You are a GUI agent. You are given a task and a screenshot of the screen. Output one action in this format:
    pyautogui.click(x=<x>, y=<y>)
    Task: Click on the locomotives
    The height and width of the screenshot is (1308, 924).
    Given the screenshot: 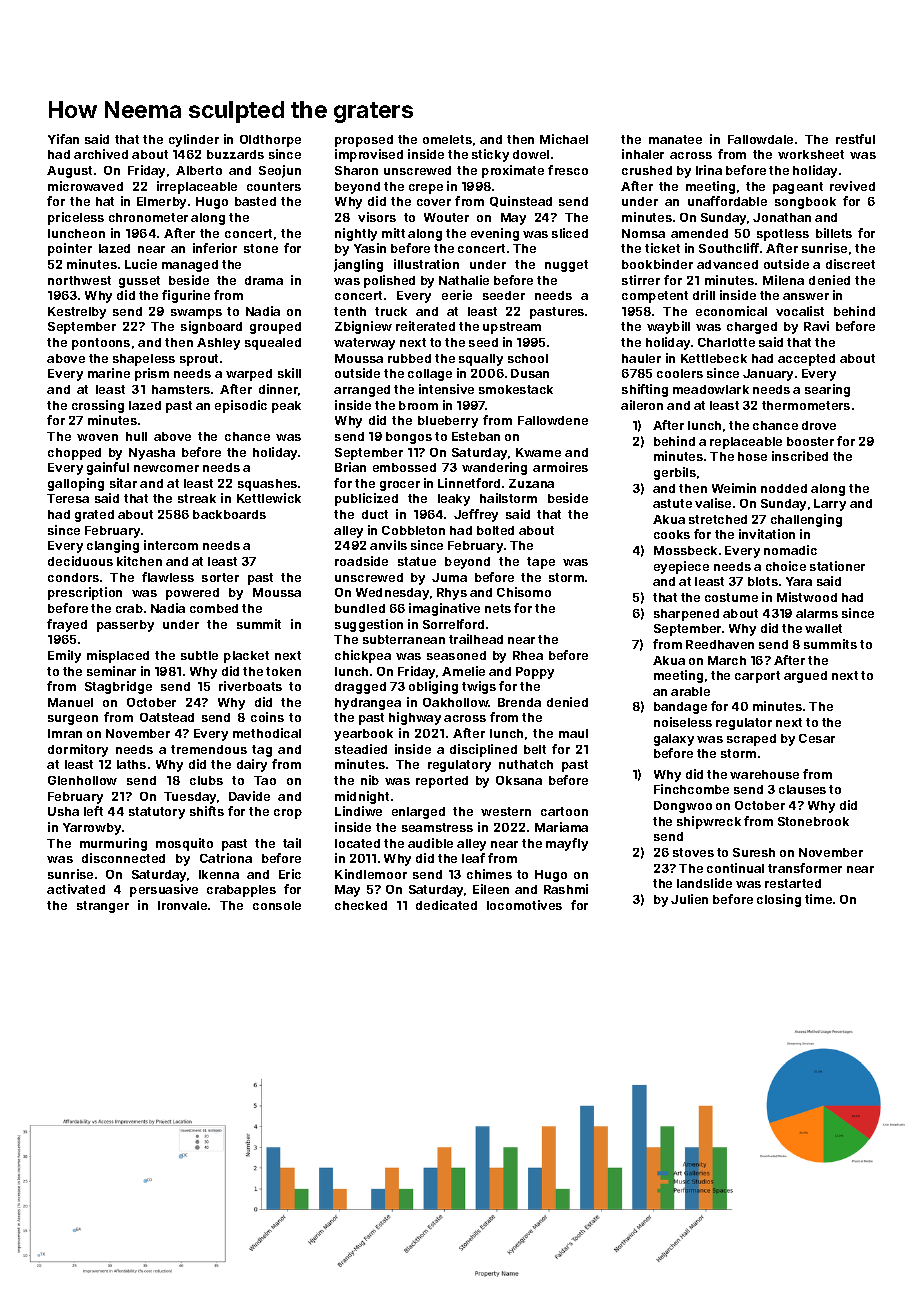 What is the action you would take?
    pyautogui.click(x=524, y=905)
